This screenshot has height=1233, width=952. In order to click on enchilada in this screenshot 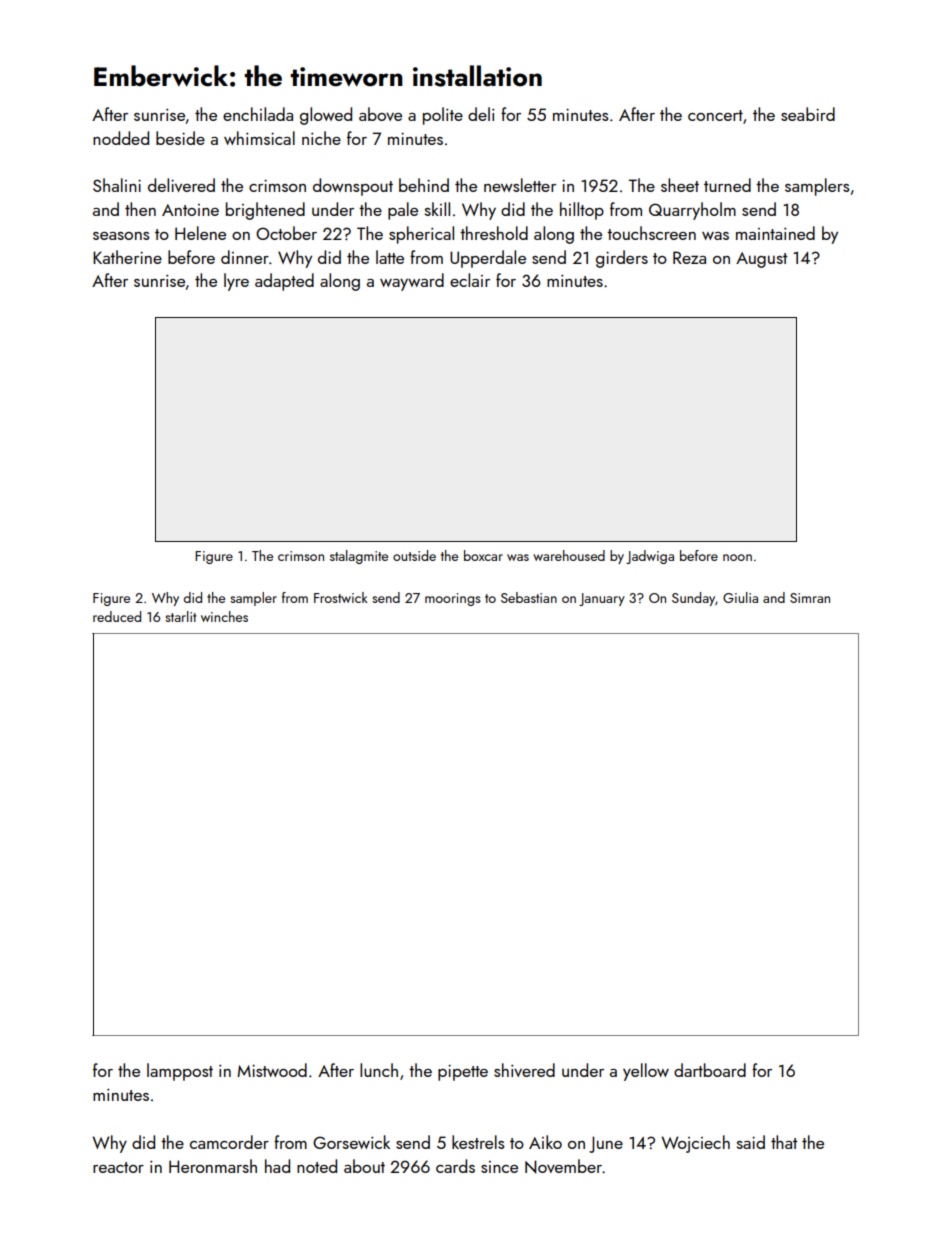, I will do `click(258, 114)`.
